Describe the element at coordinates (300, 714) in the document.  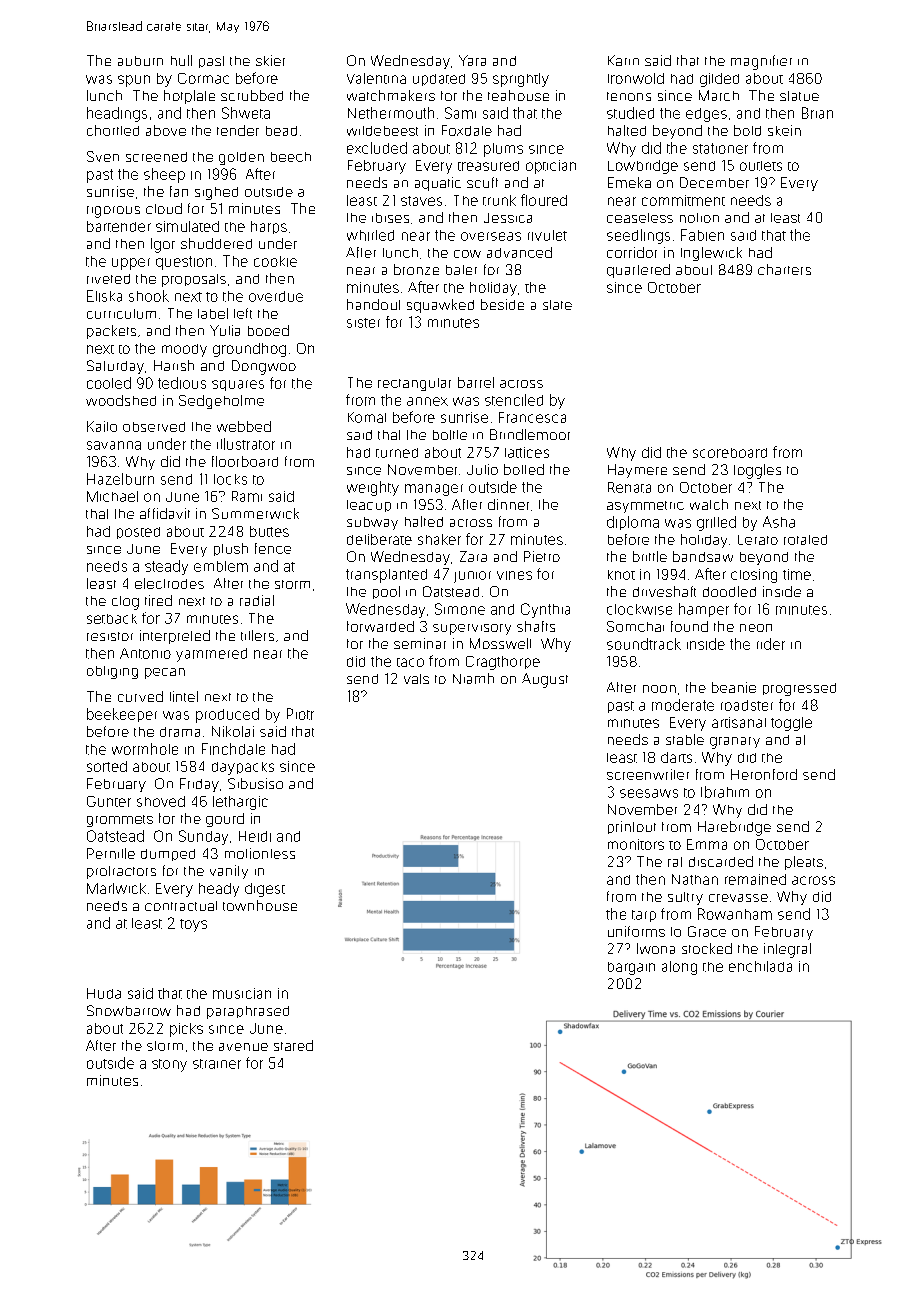
I see `Piotr` at that location.
